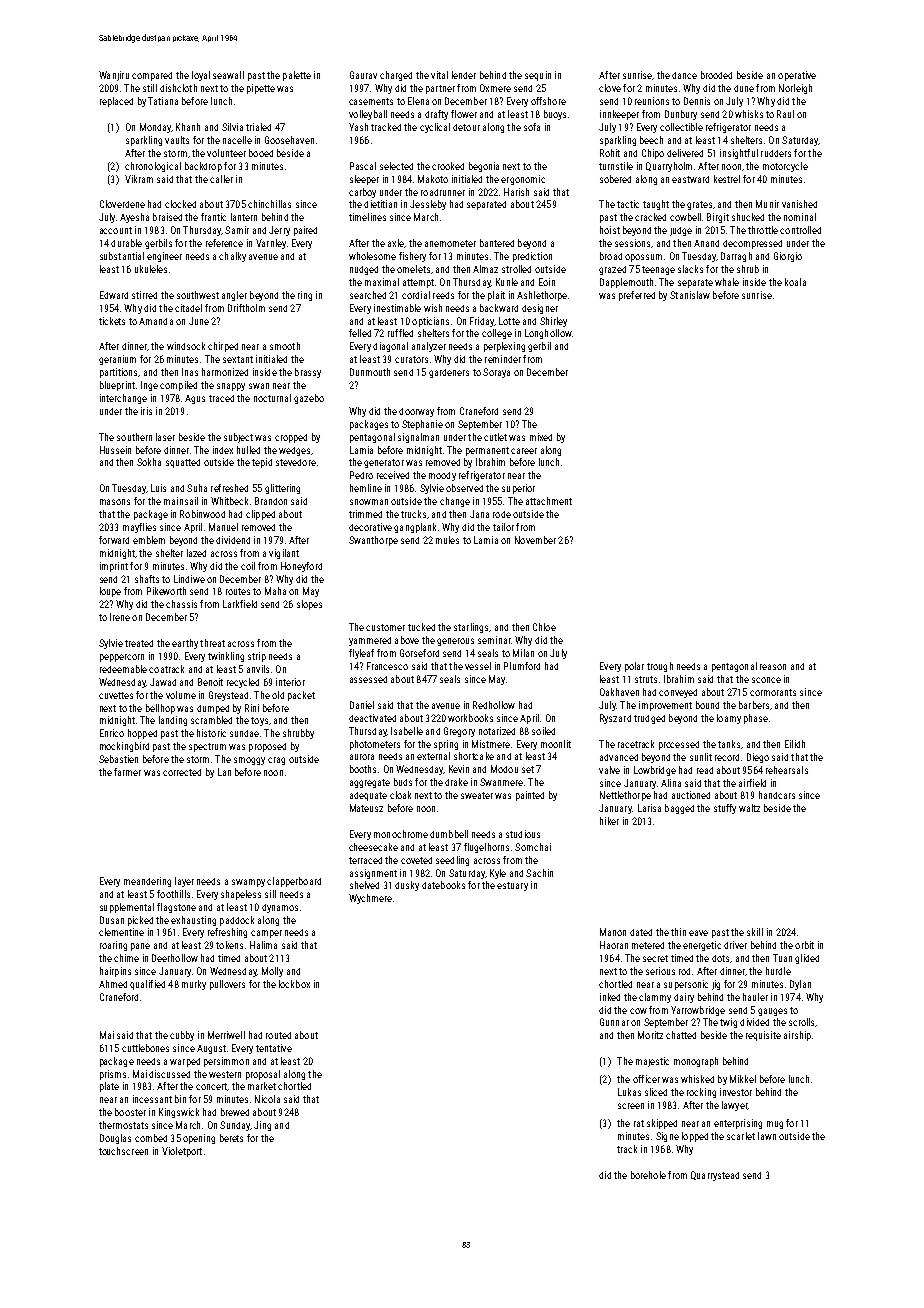 This screenshot has height=1308, width=924. Describe the element at coordinates (114, 540) in the screenshot. I see `forward` at that location.
